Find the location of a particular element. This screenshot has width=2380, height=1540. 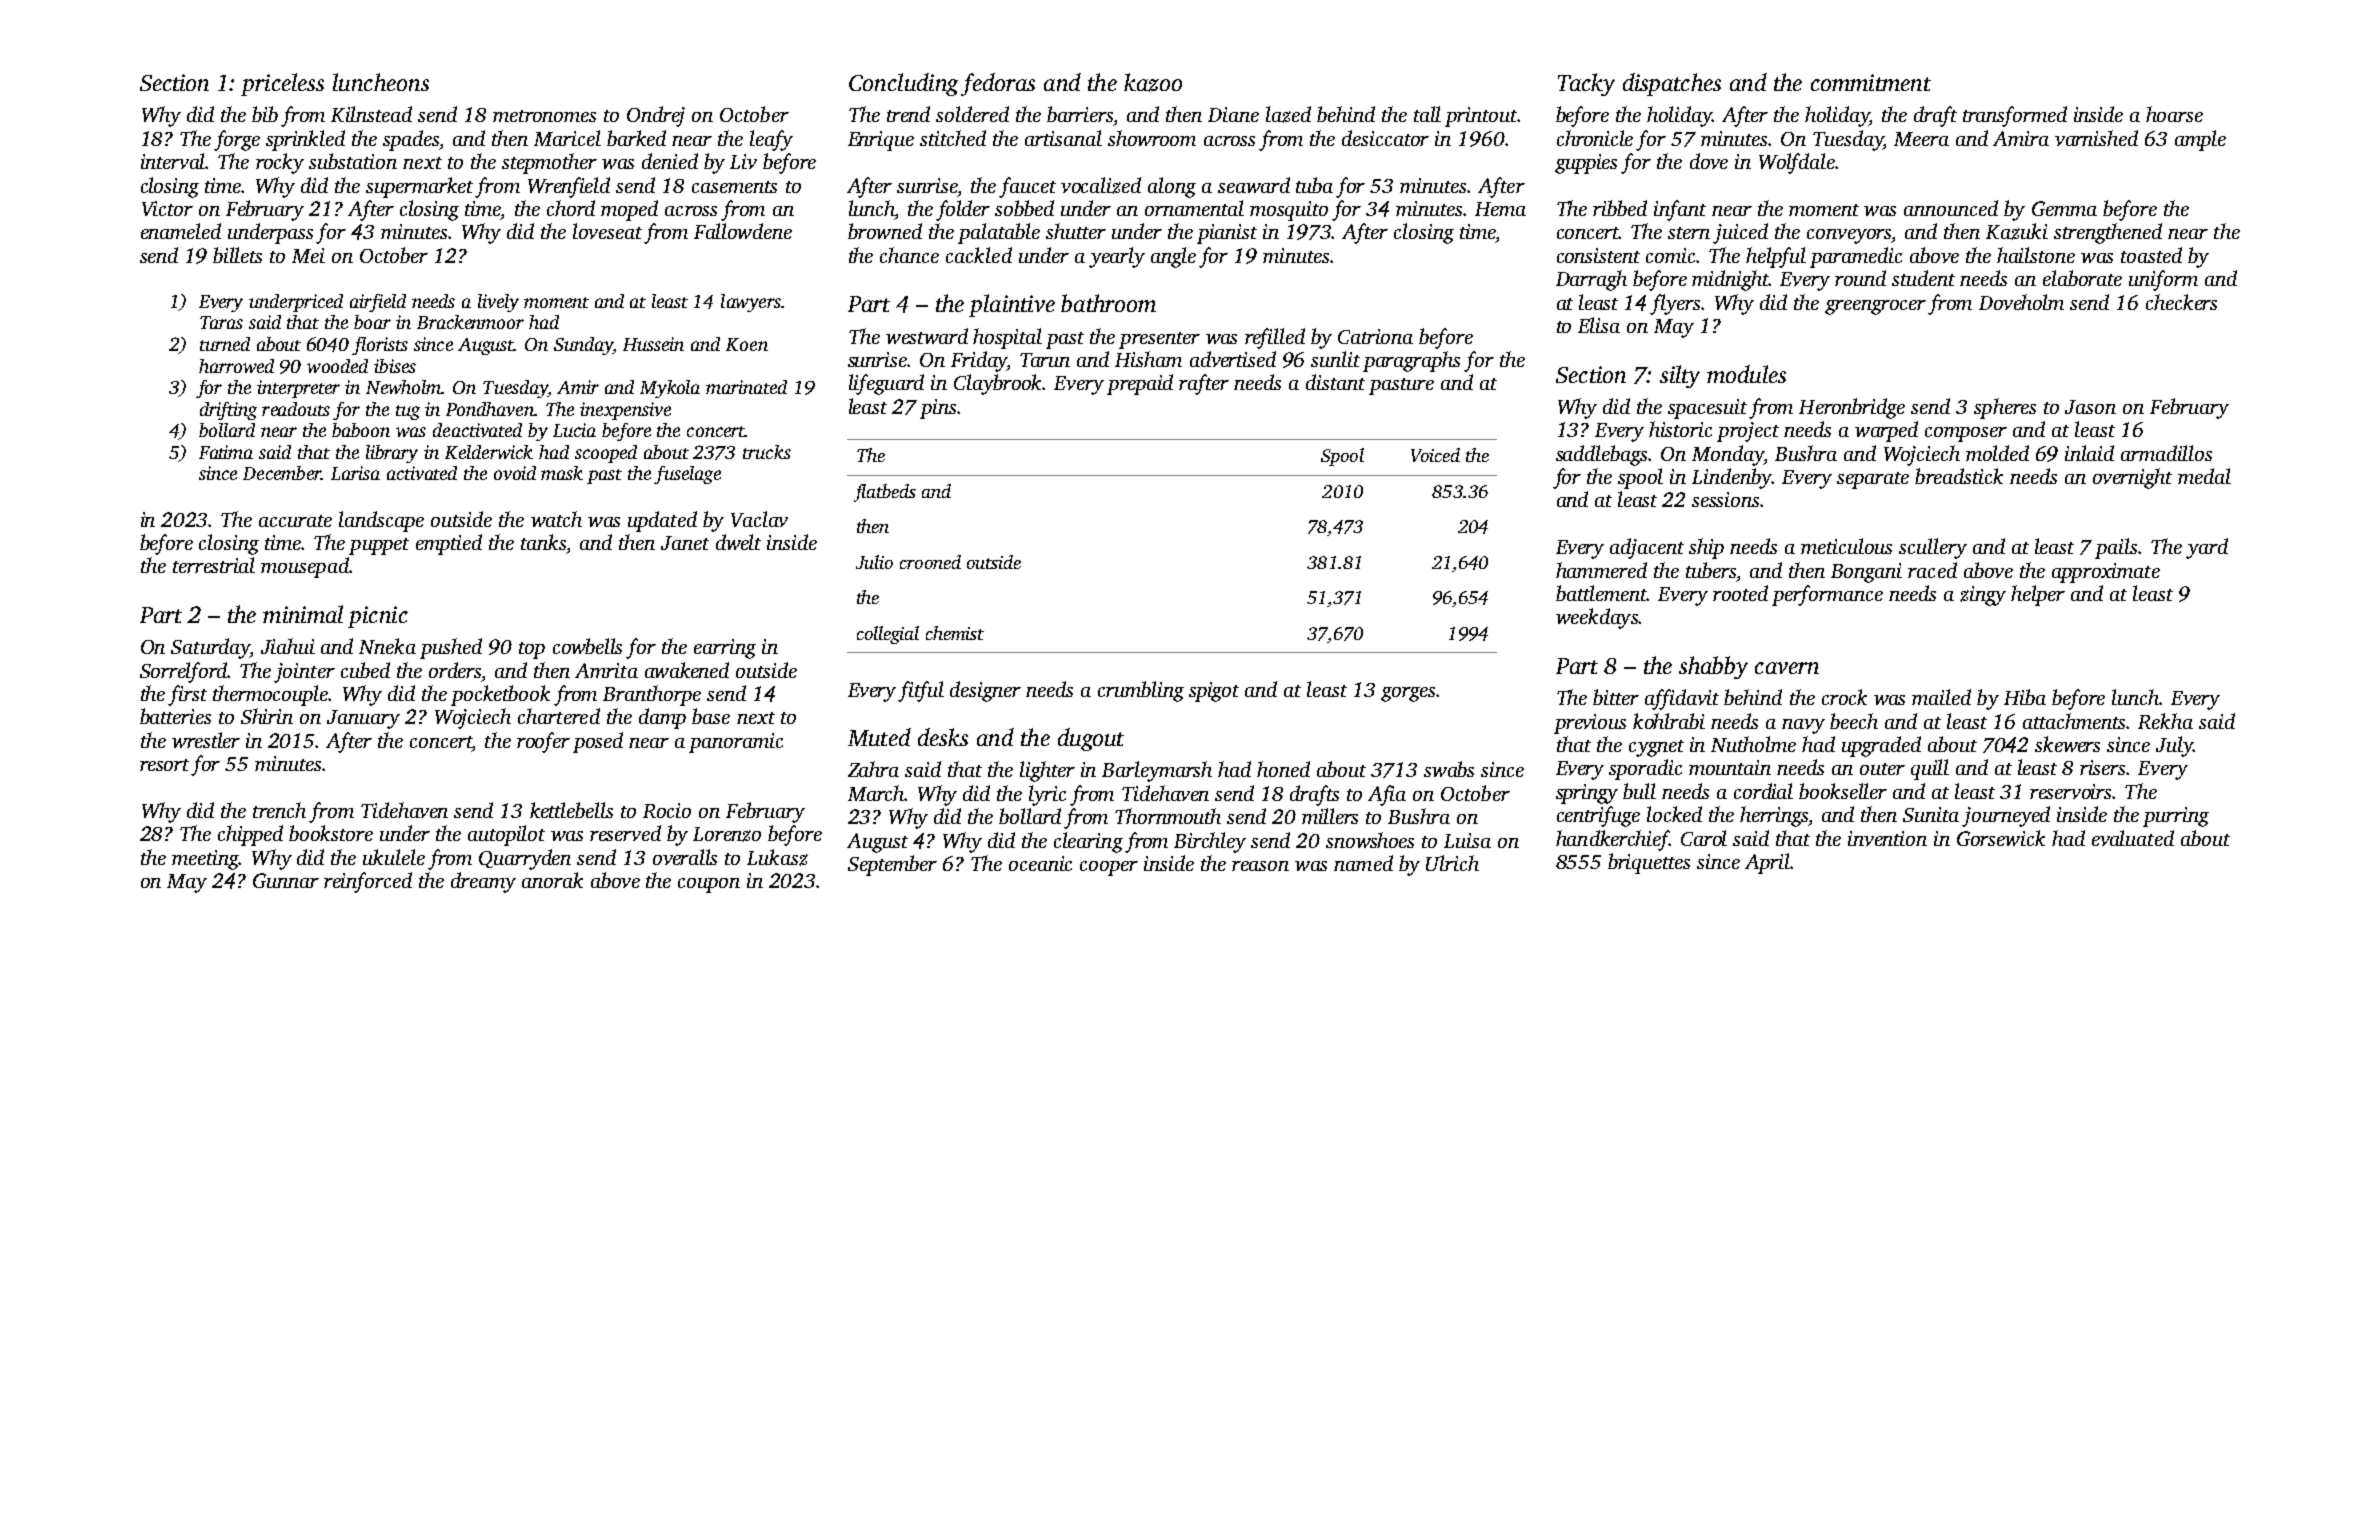

dispatches is located at coordinates (1672, 84).
